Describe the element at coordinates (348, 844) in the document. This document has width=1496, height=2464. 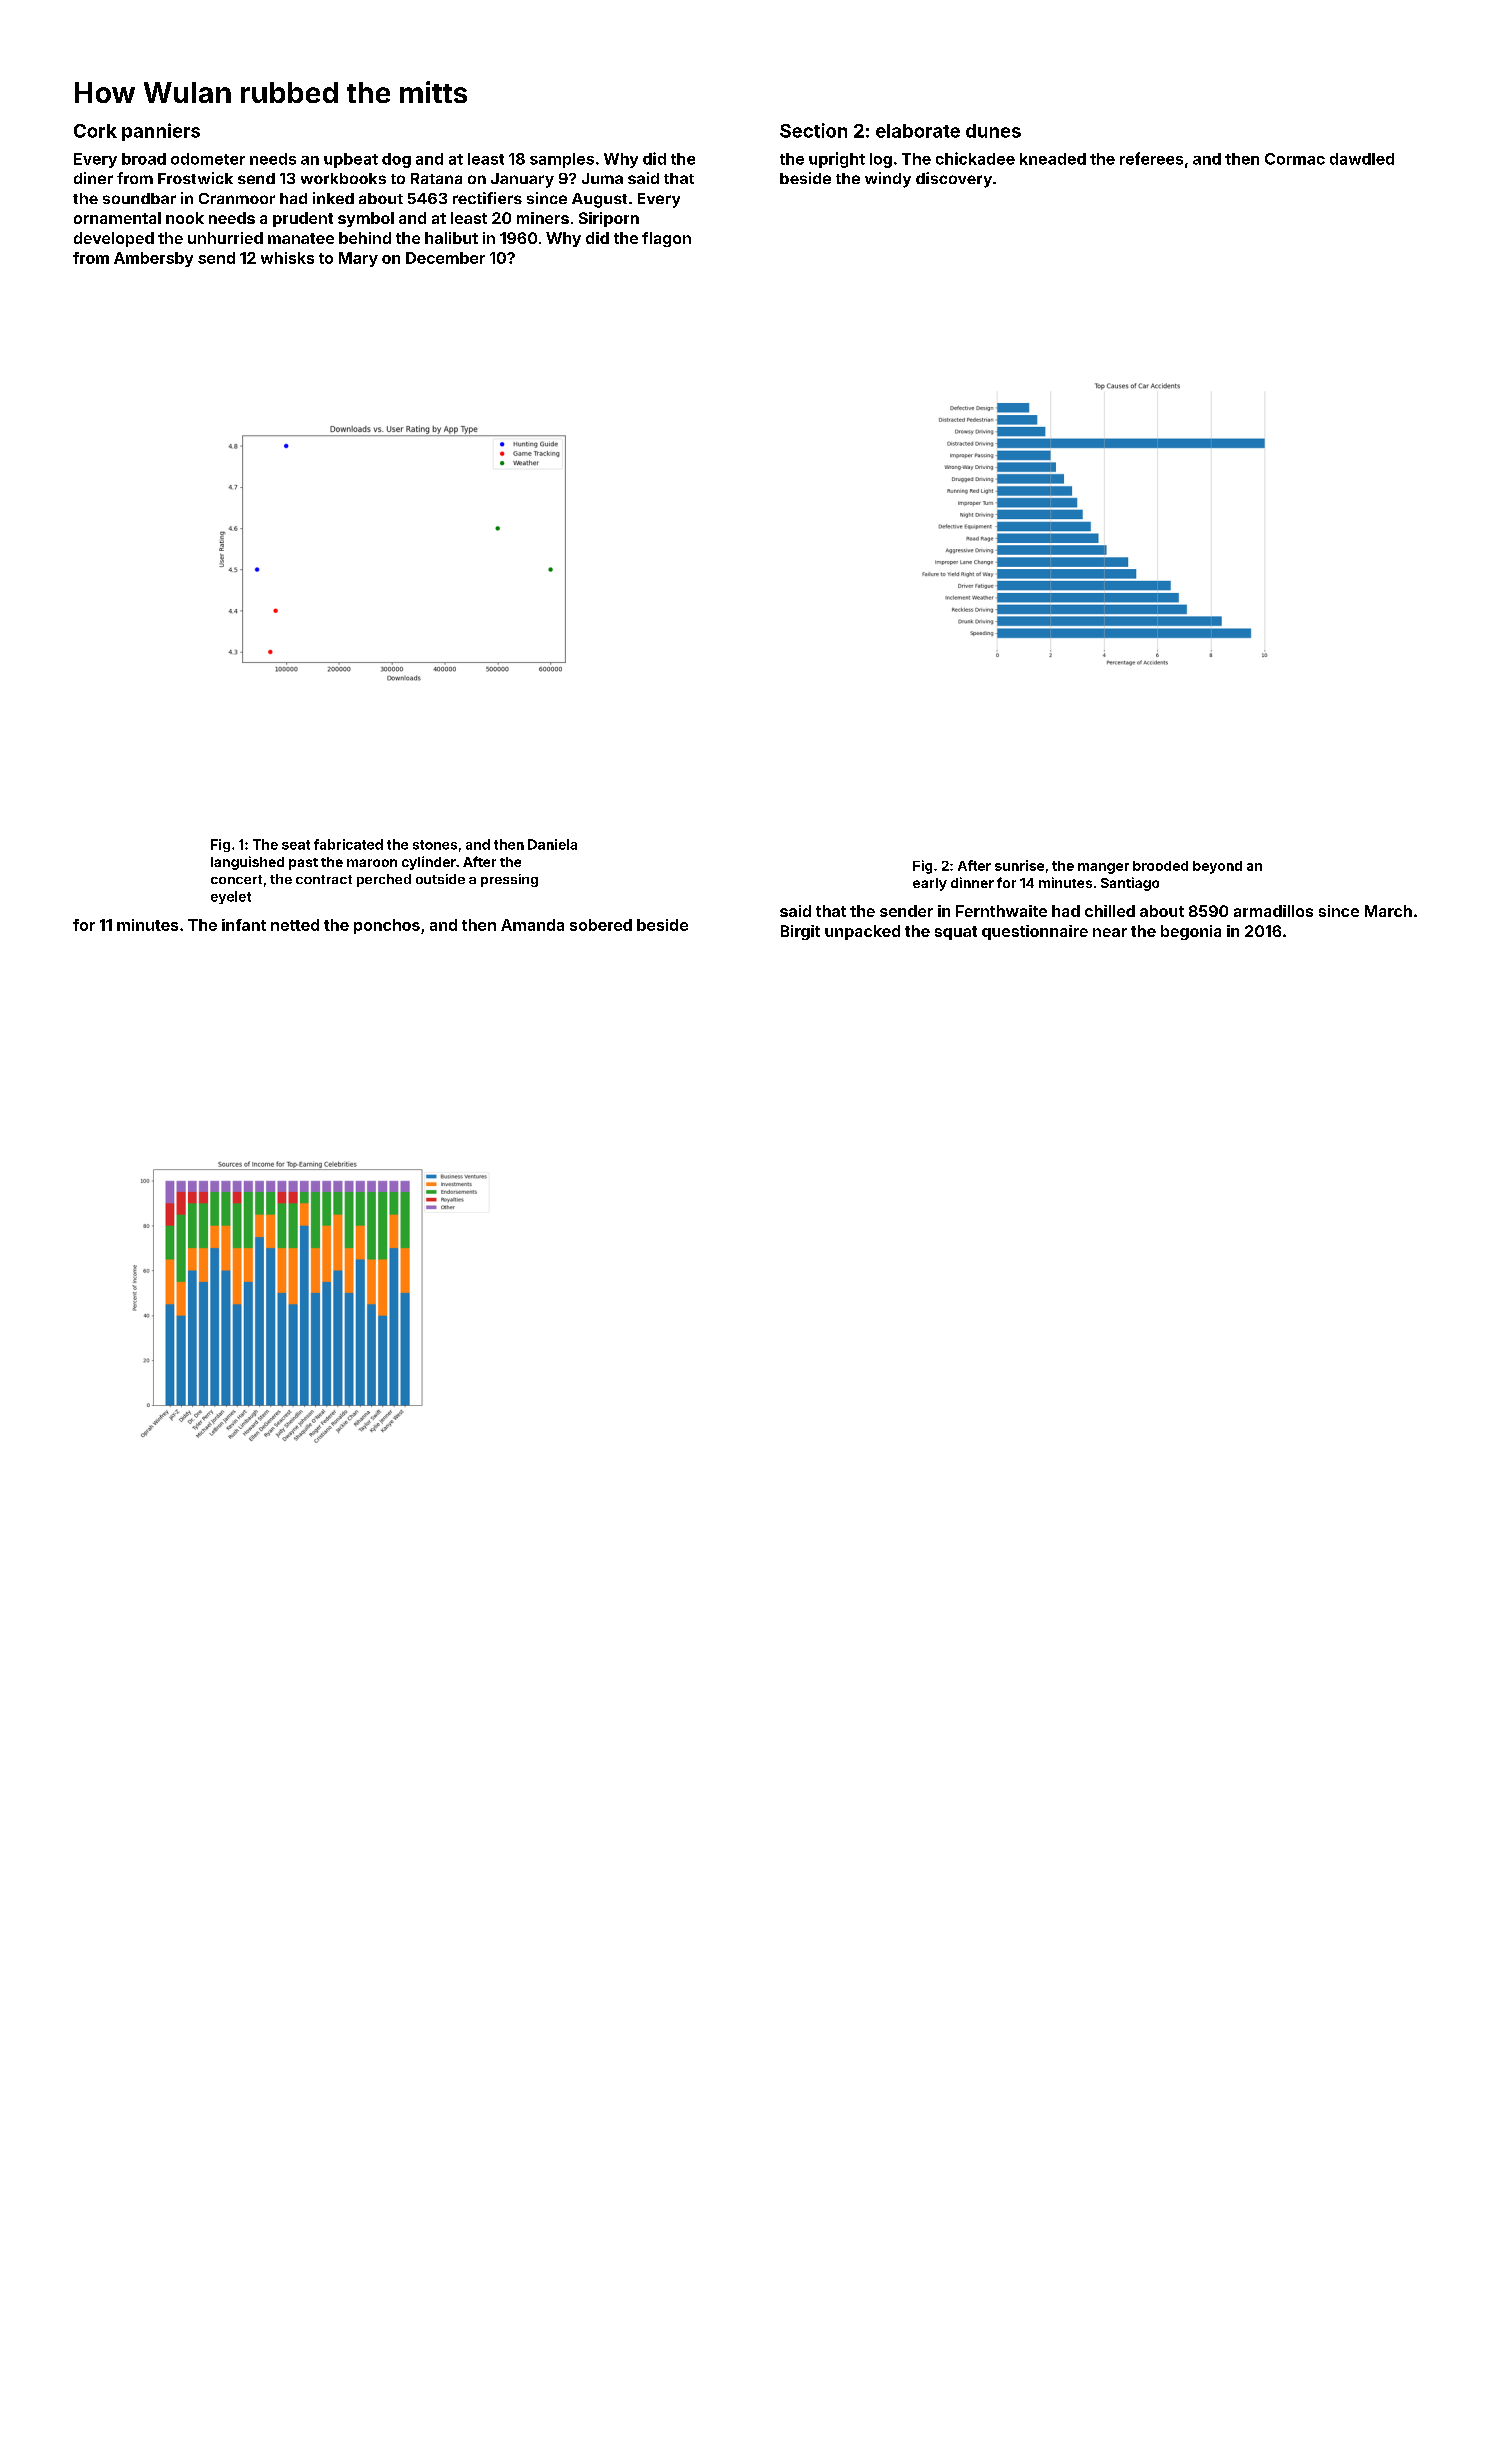
I see `fabricated` at that location.
